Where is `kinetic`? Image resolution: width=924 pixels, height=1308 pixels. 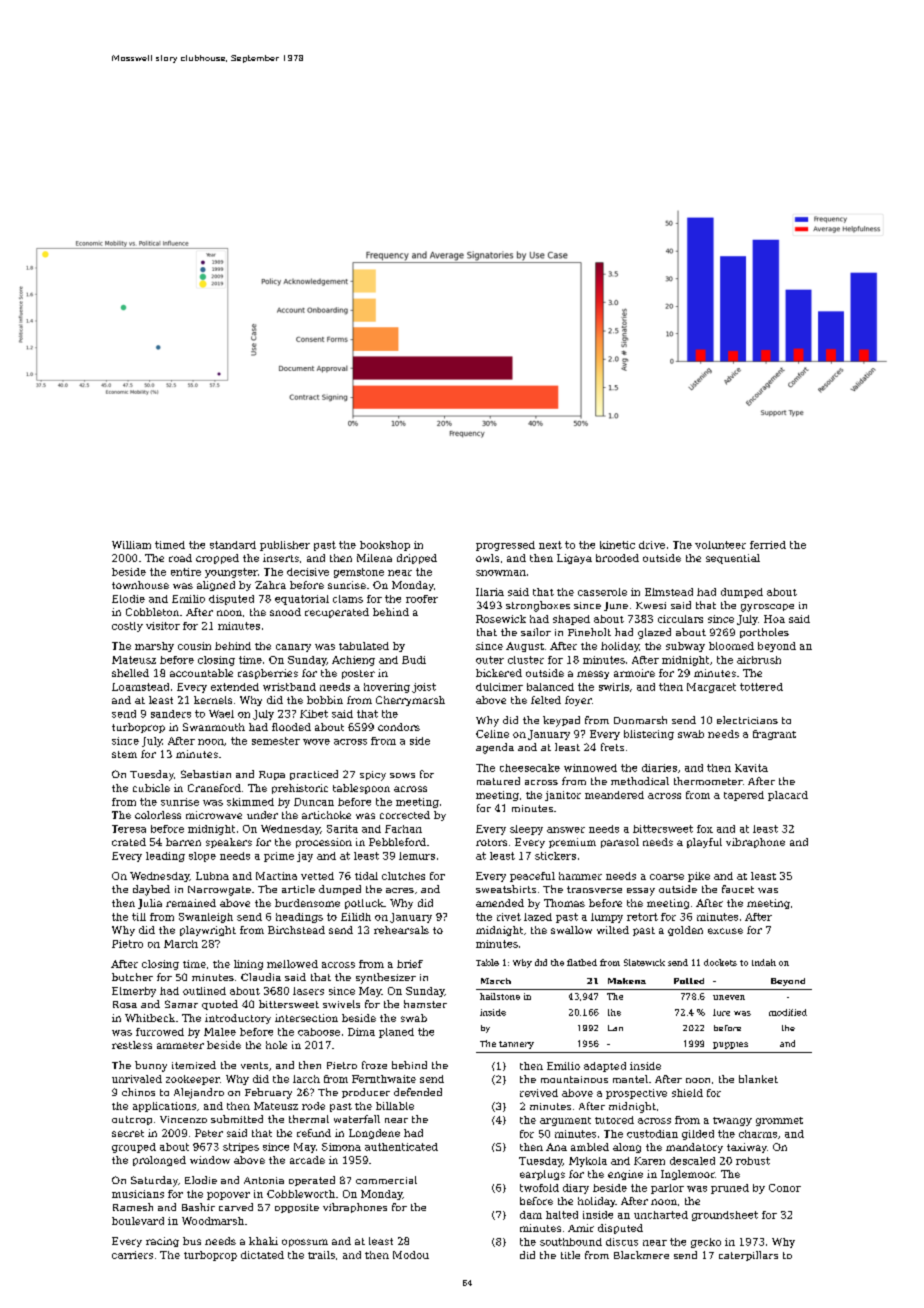 kinetic is located at coordinates (617, 545).
